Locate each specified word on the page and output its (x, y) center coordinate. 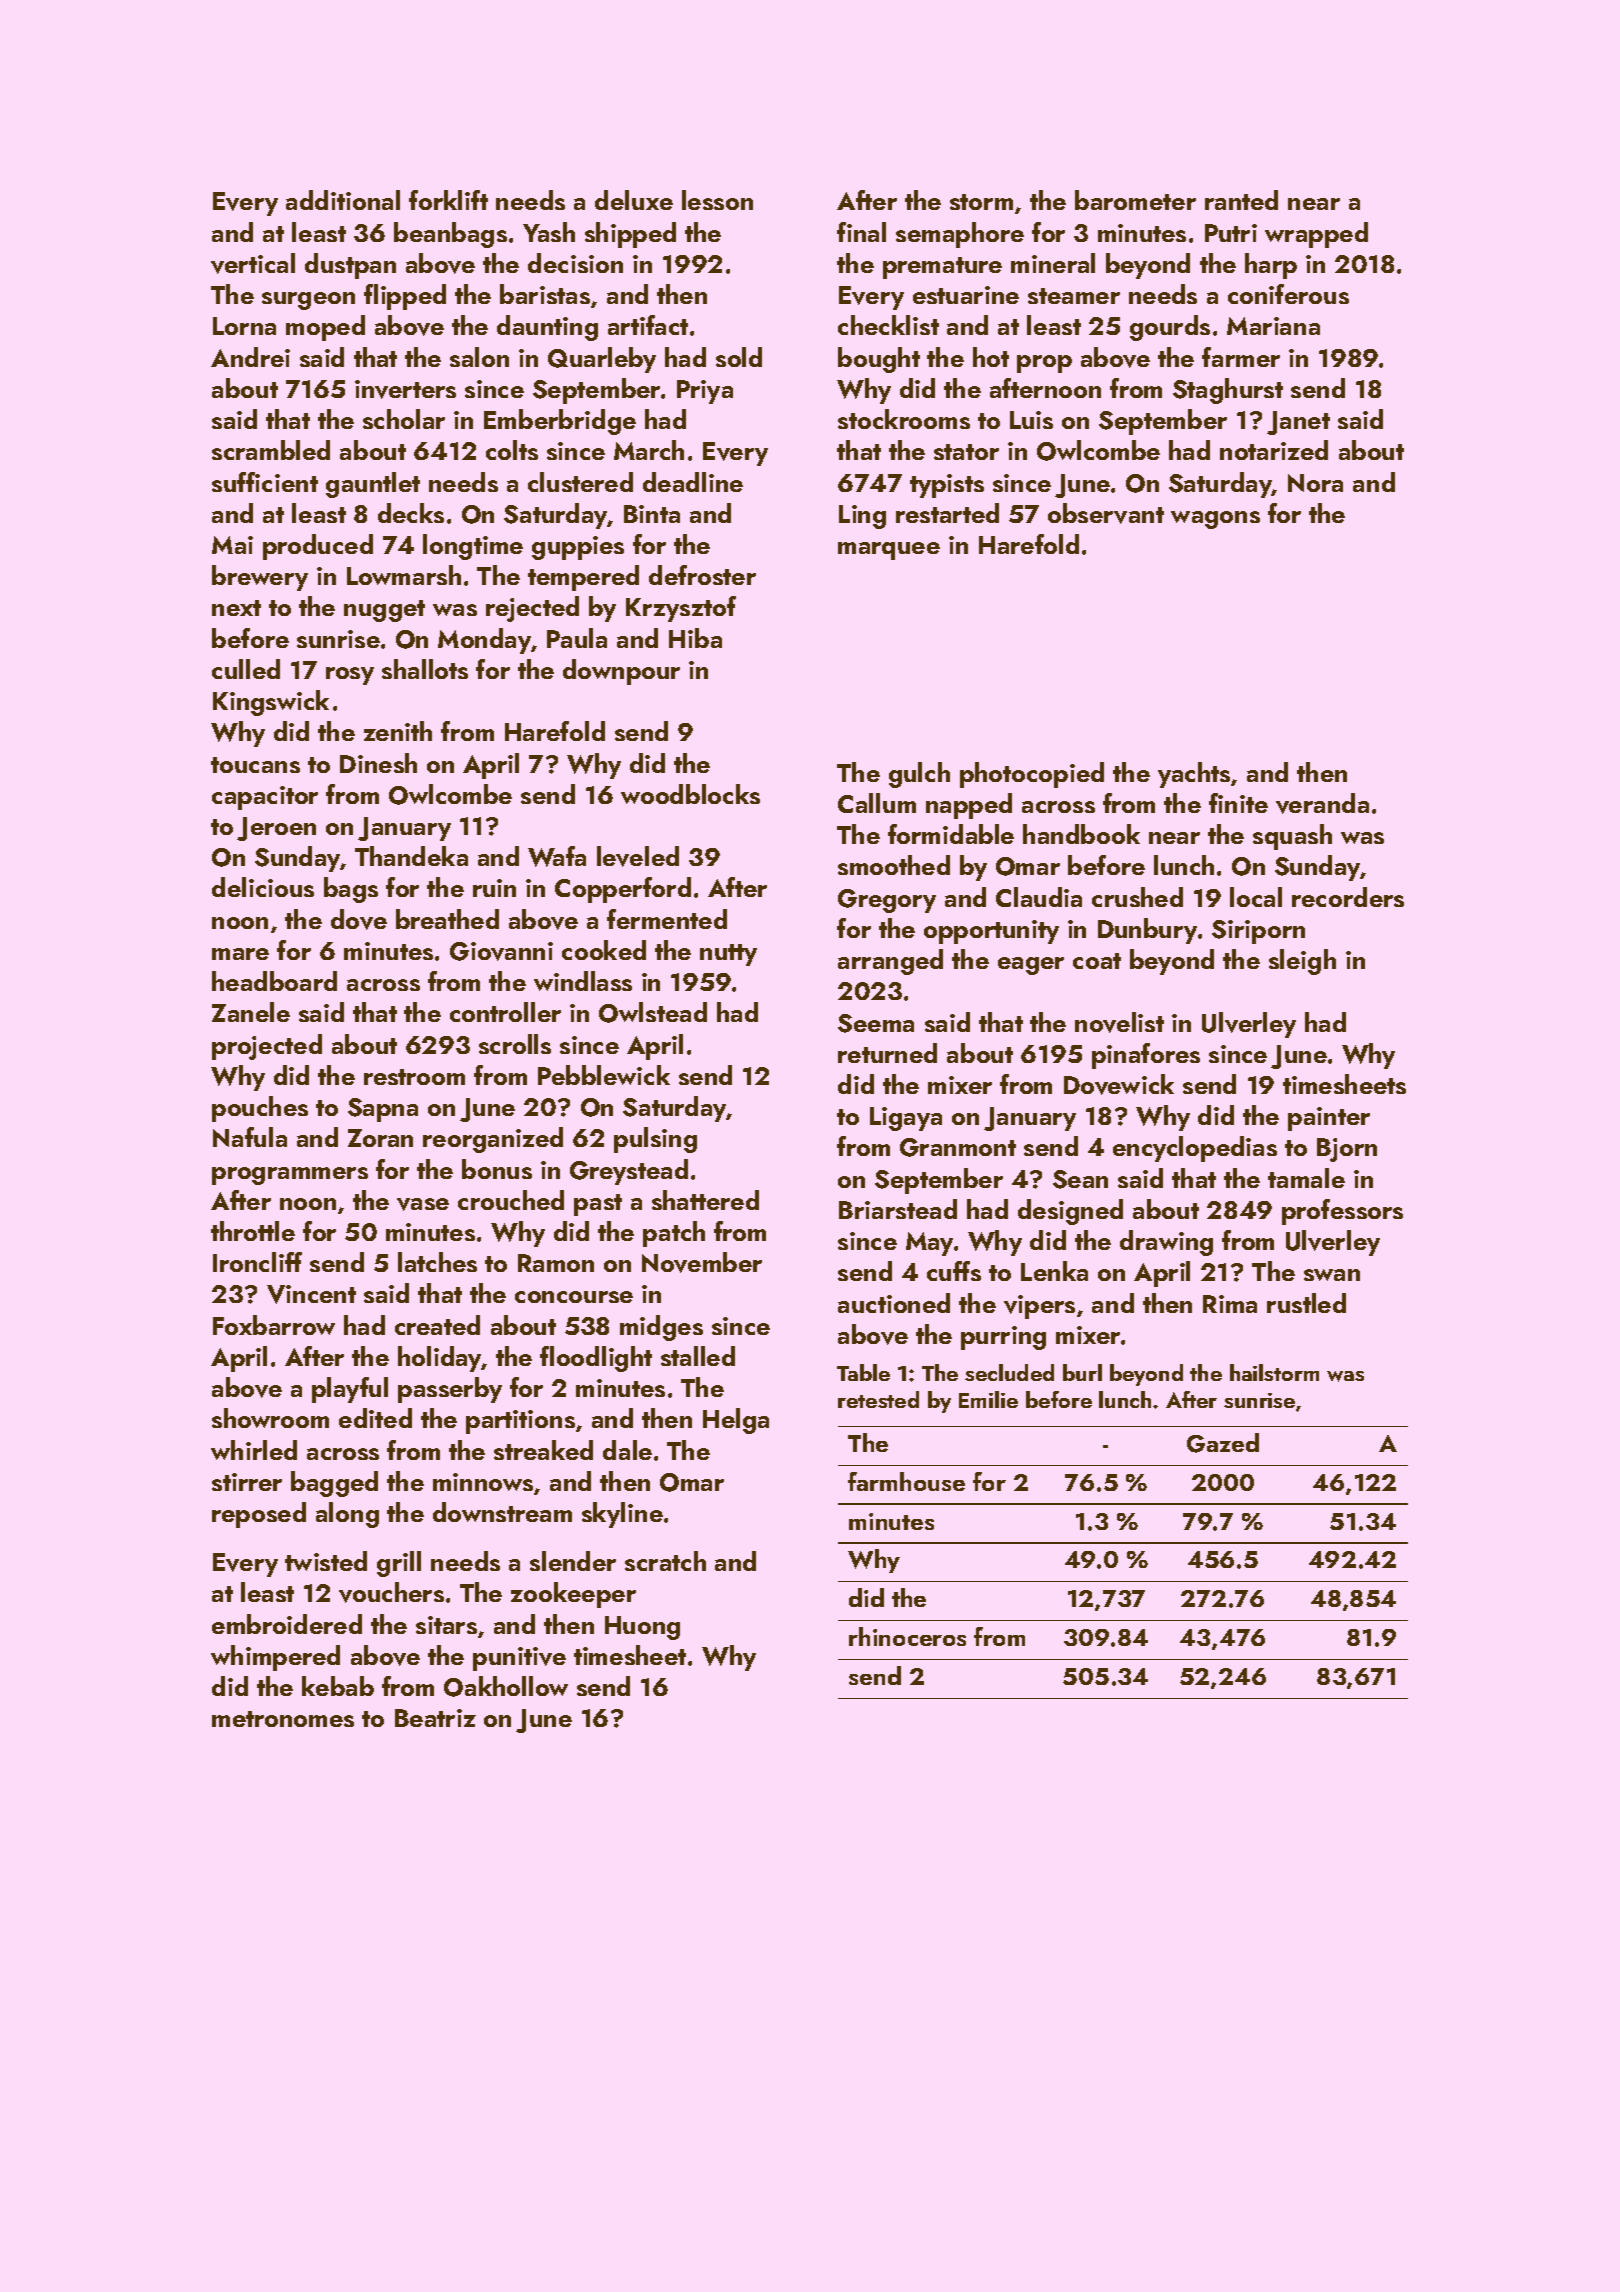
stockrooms (904, 419)
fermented (667, 919)
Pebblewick (604, 1075)
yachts (1194, 775)
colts (512, 450)
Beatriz (435, 1718)
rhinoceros (907, 1636)
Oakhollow (506, 1686)
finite (1238, 803)
